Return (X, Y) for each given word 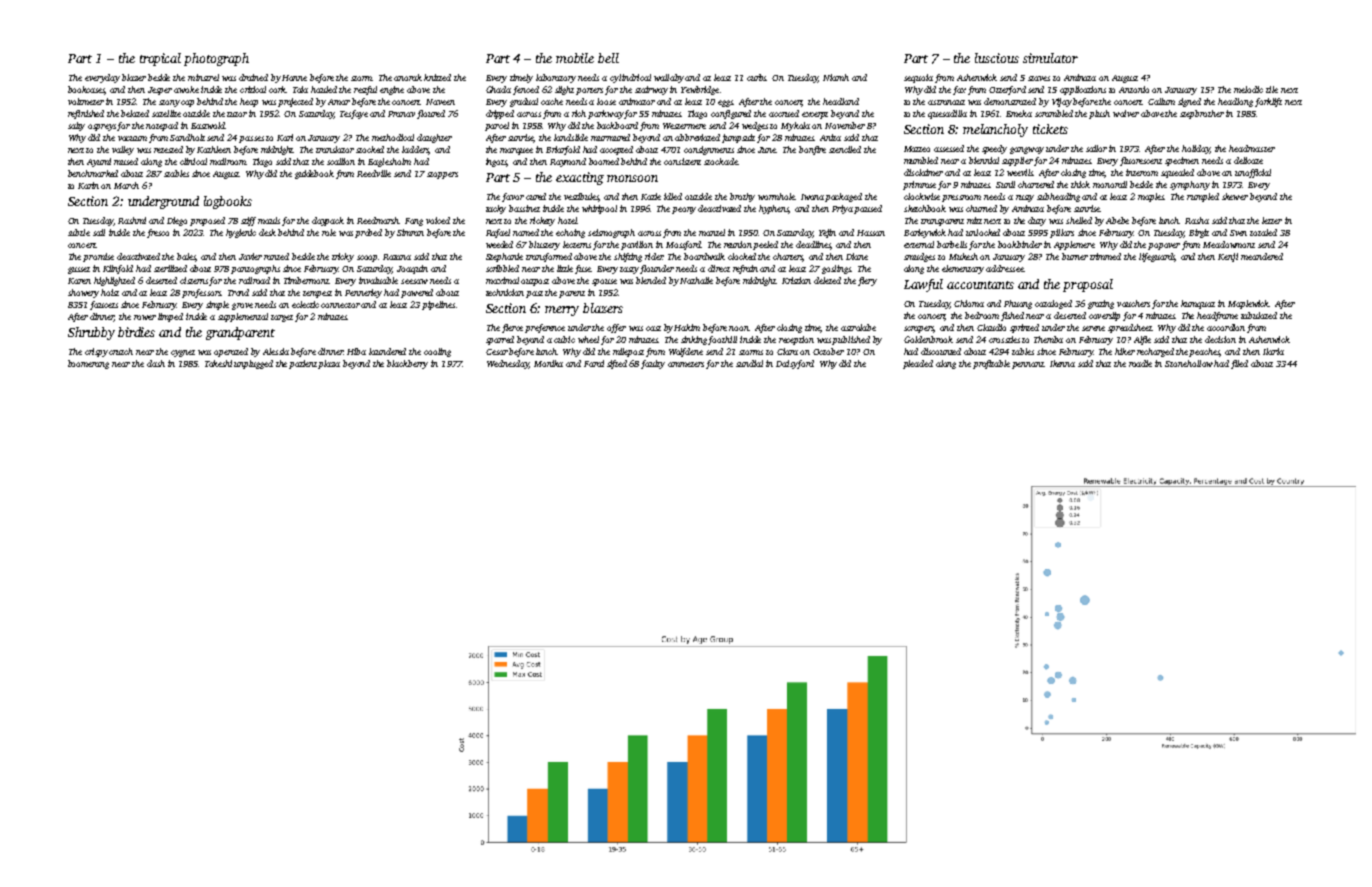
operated (231, 352)
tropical (160, 59)
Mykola (795, 126)
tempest (317, 294)
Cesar (497, 352)
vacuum (132, 138)
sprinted (1024, 328)
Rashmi (132, 220)
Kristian (796, 280)
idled (673, 196)
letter (1272, 220)
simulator (1050, 58)
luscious (997, 58)
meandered (1262, 256)
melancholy (995, 130)
